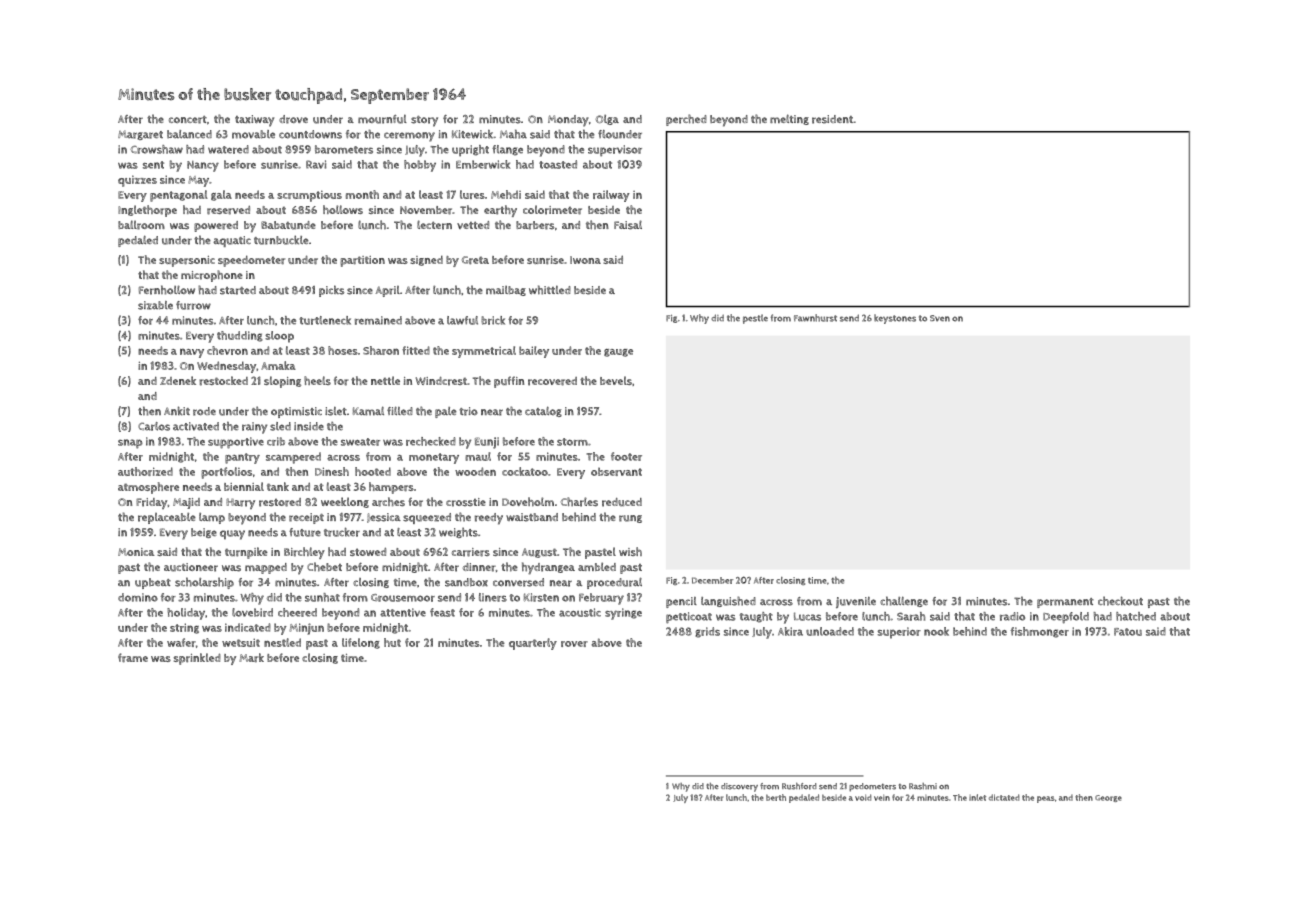 This page has height=924, width=1308. I want to click on superior, so click(899, 633).
